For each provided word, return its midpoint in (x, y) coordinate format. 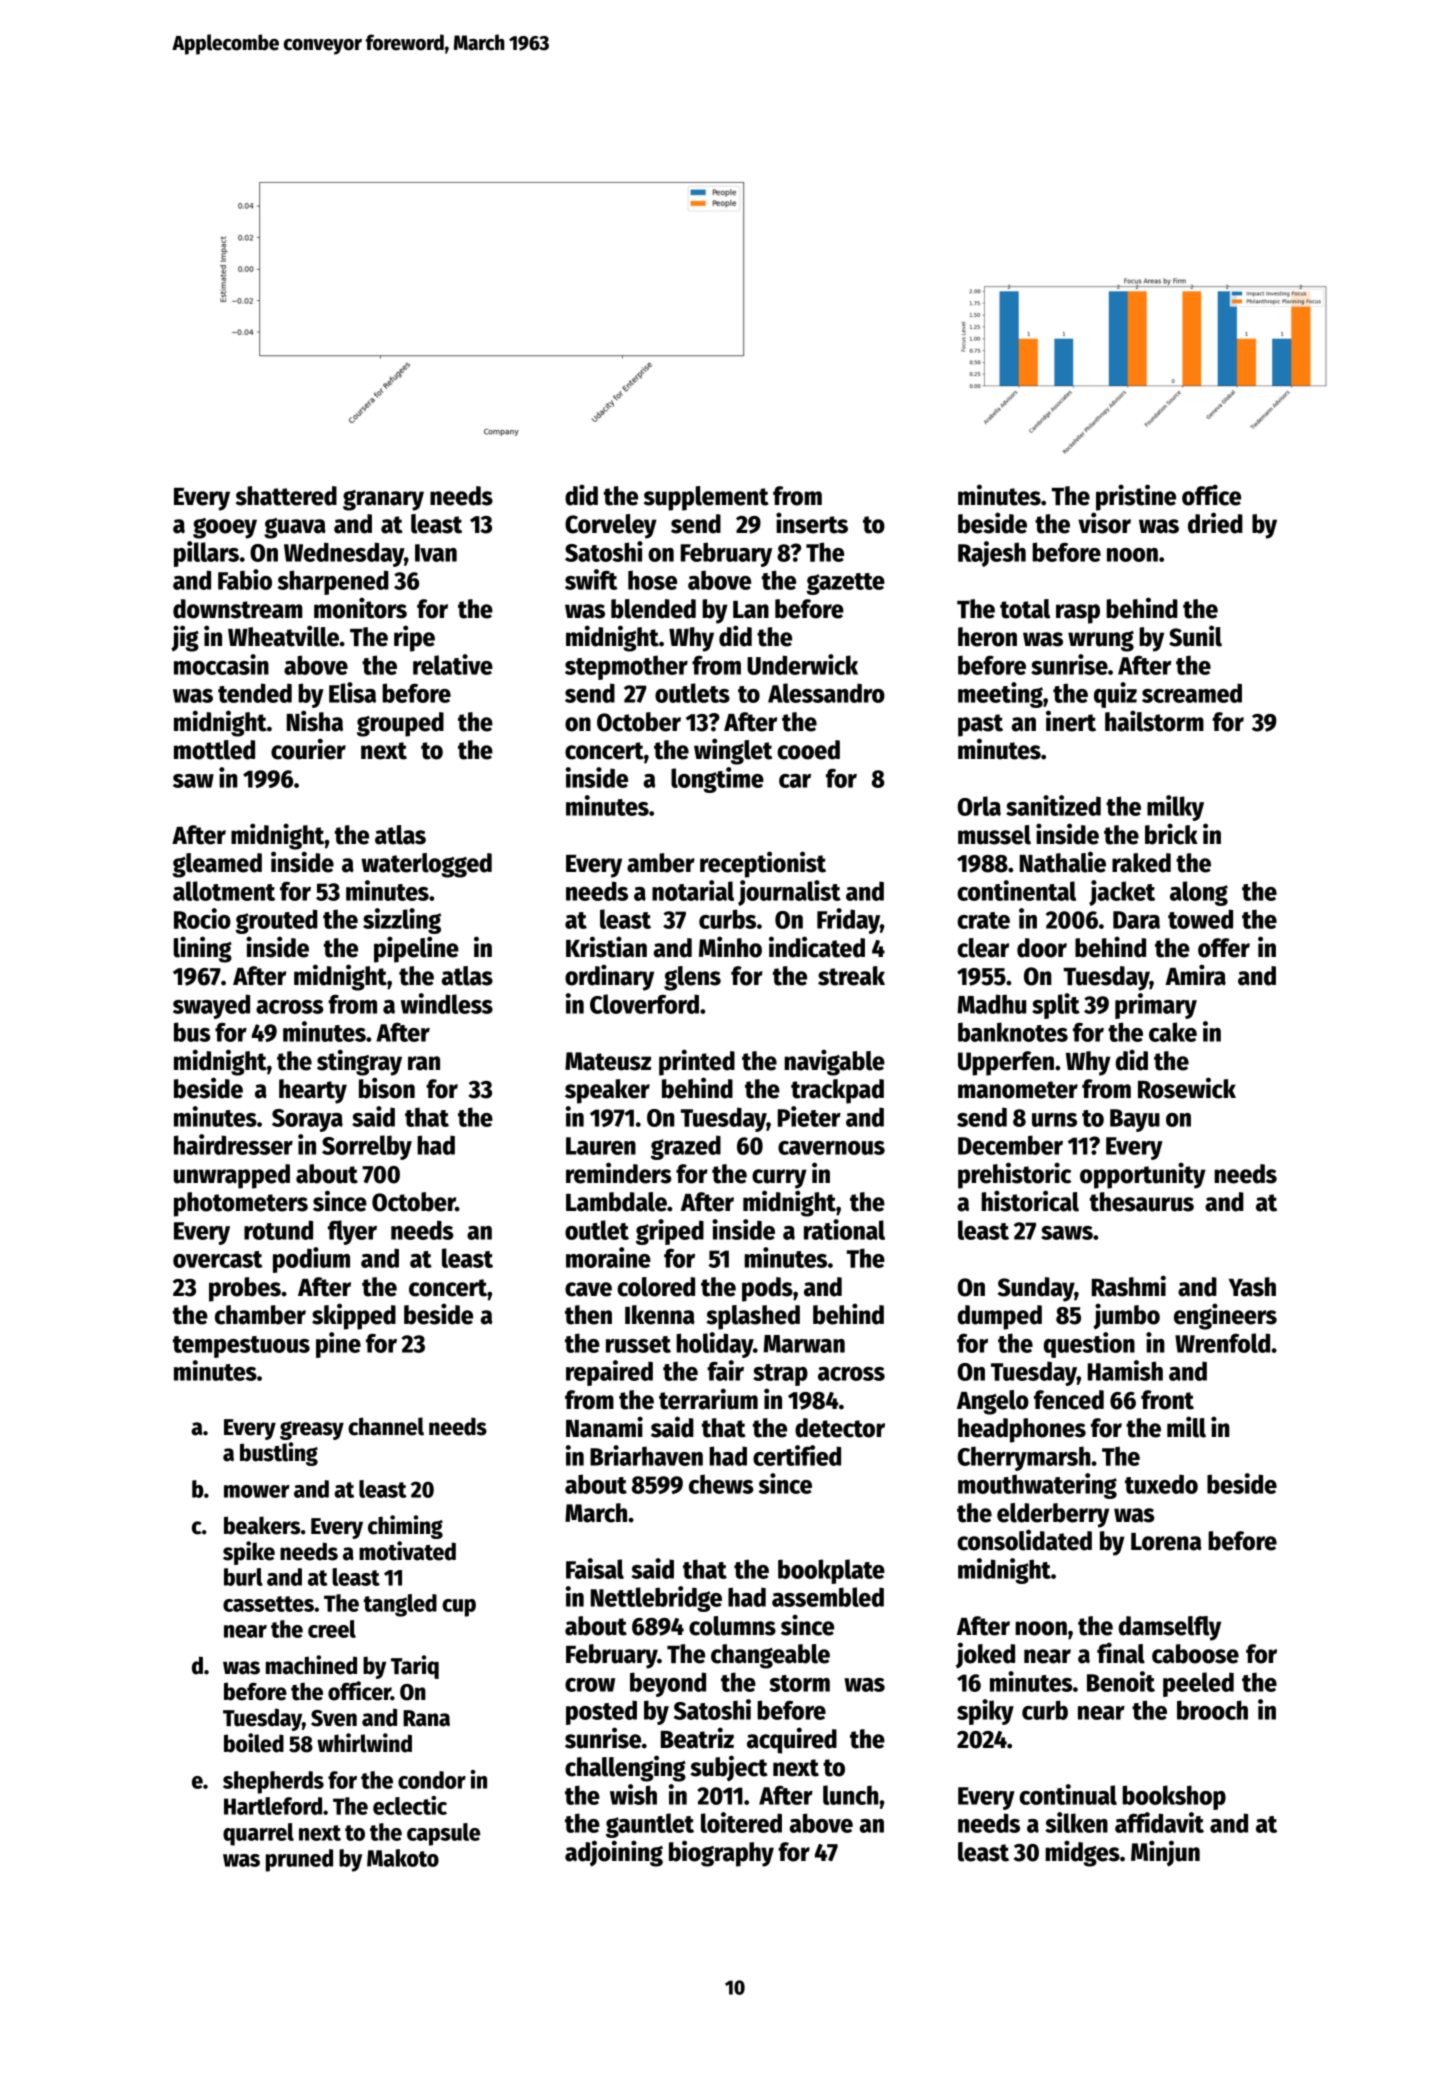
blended (653, 609)
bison (387, 1088)
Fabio (245, 579)
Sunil (1195, 636)
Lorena (1166, 1542)
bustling (279, 1454)
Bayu (1135, 1120)
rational (844, 1229)
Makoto (403, 1858)
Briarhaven (646, 1455)
